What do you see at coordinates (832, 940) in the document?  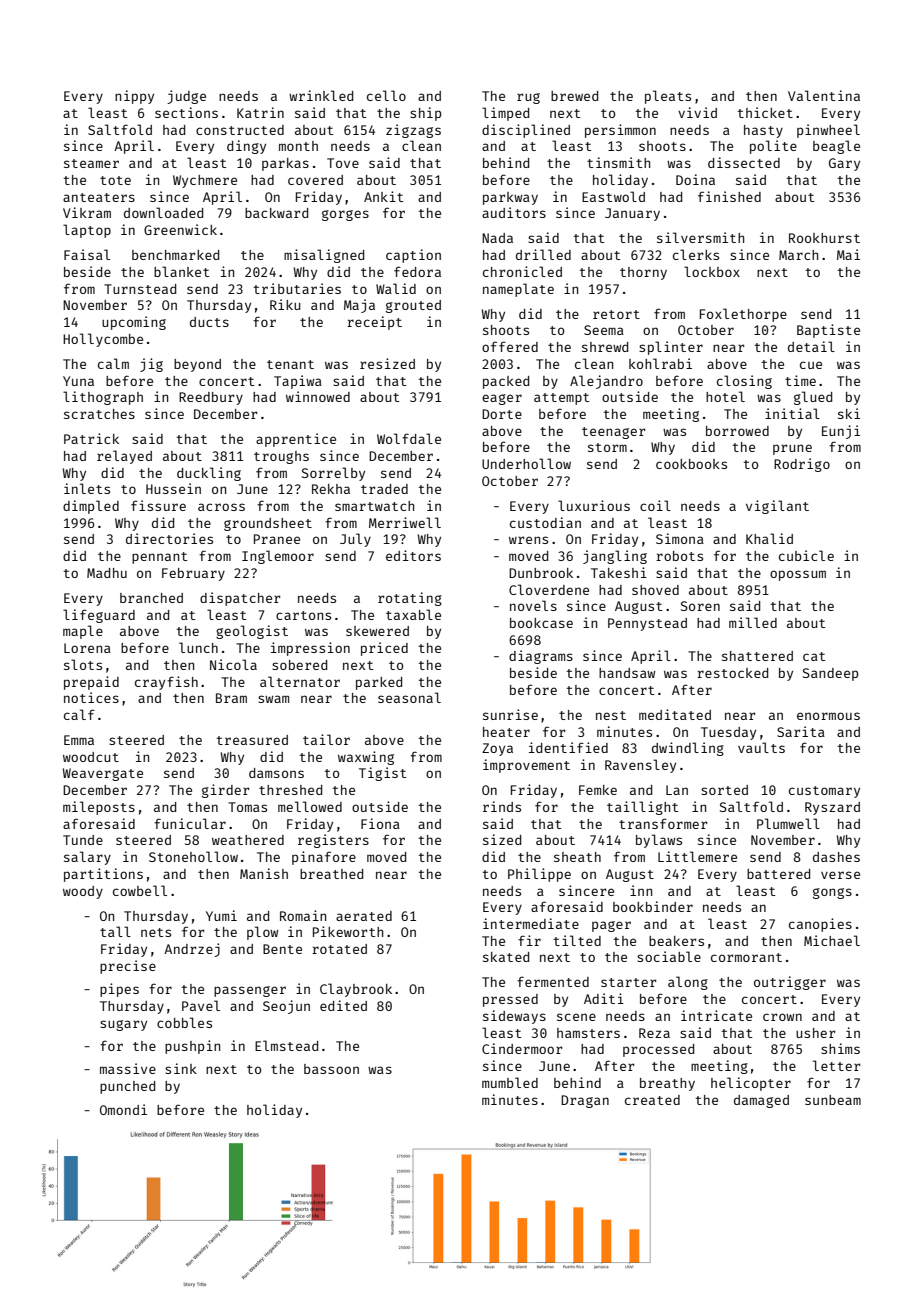 I see `Michael` at bounding box center [832, 940].
